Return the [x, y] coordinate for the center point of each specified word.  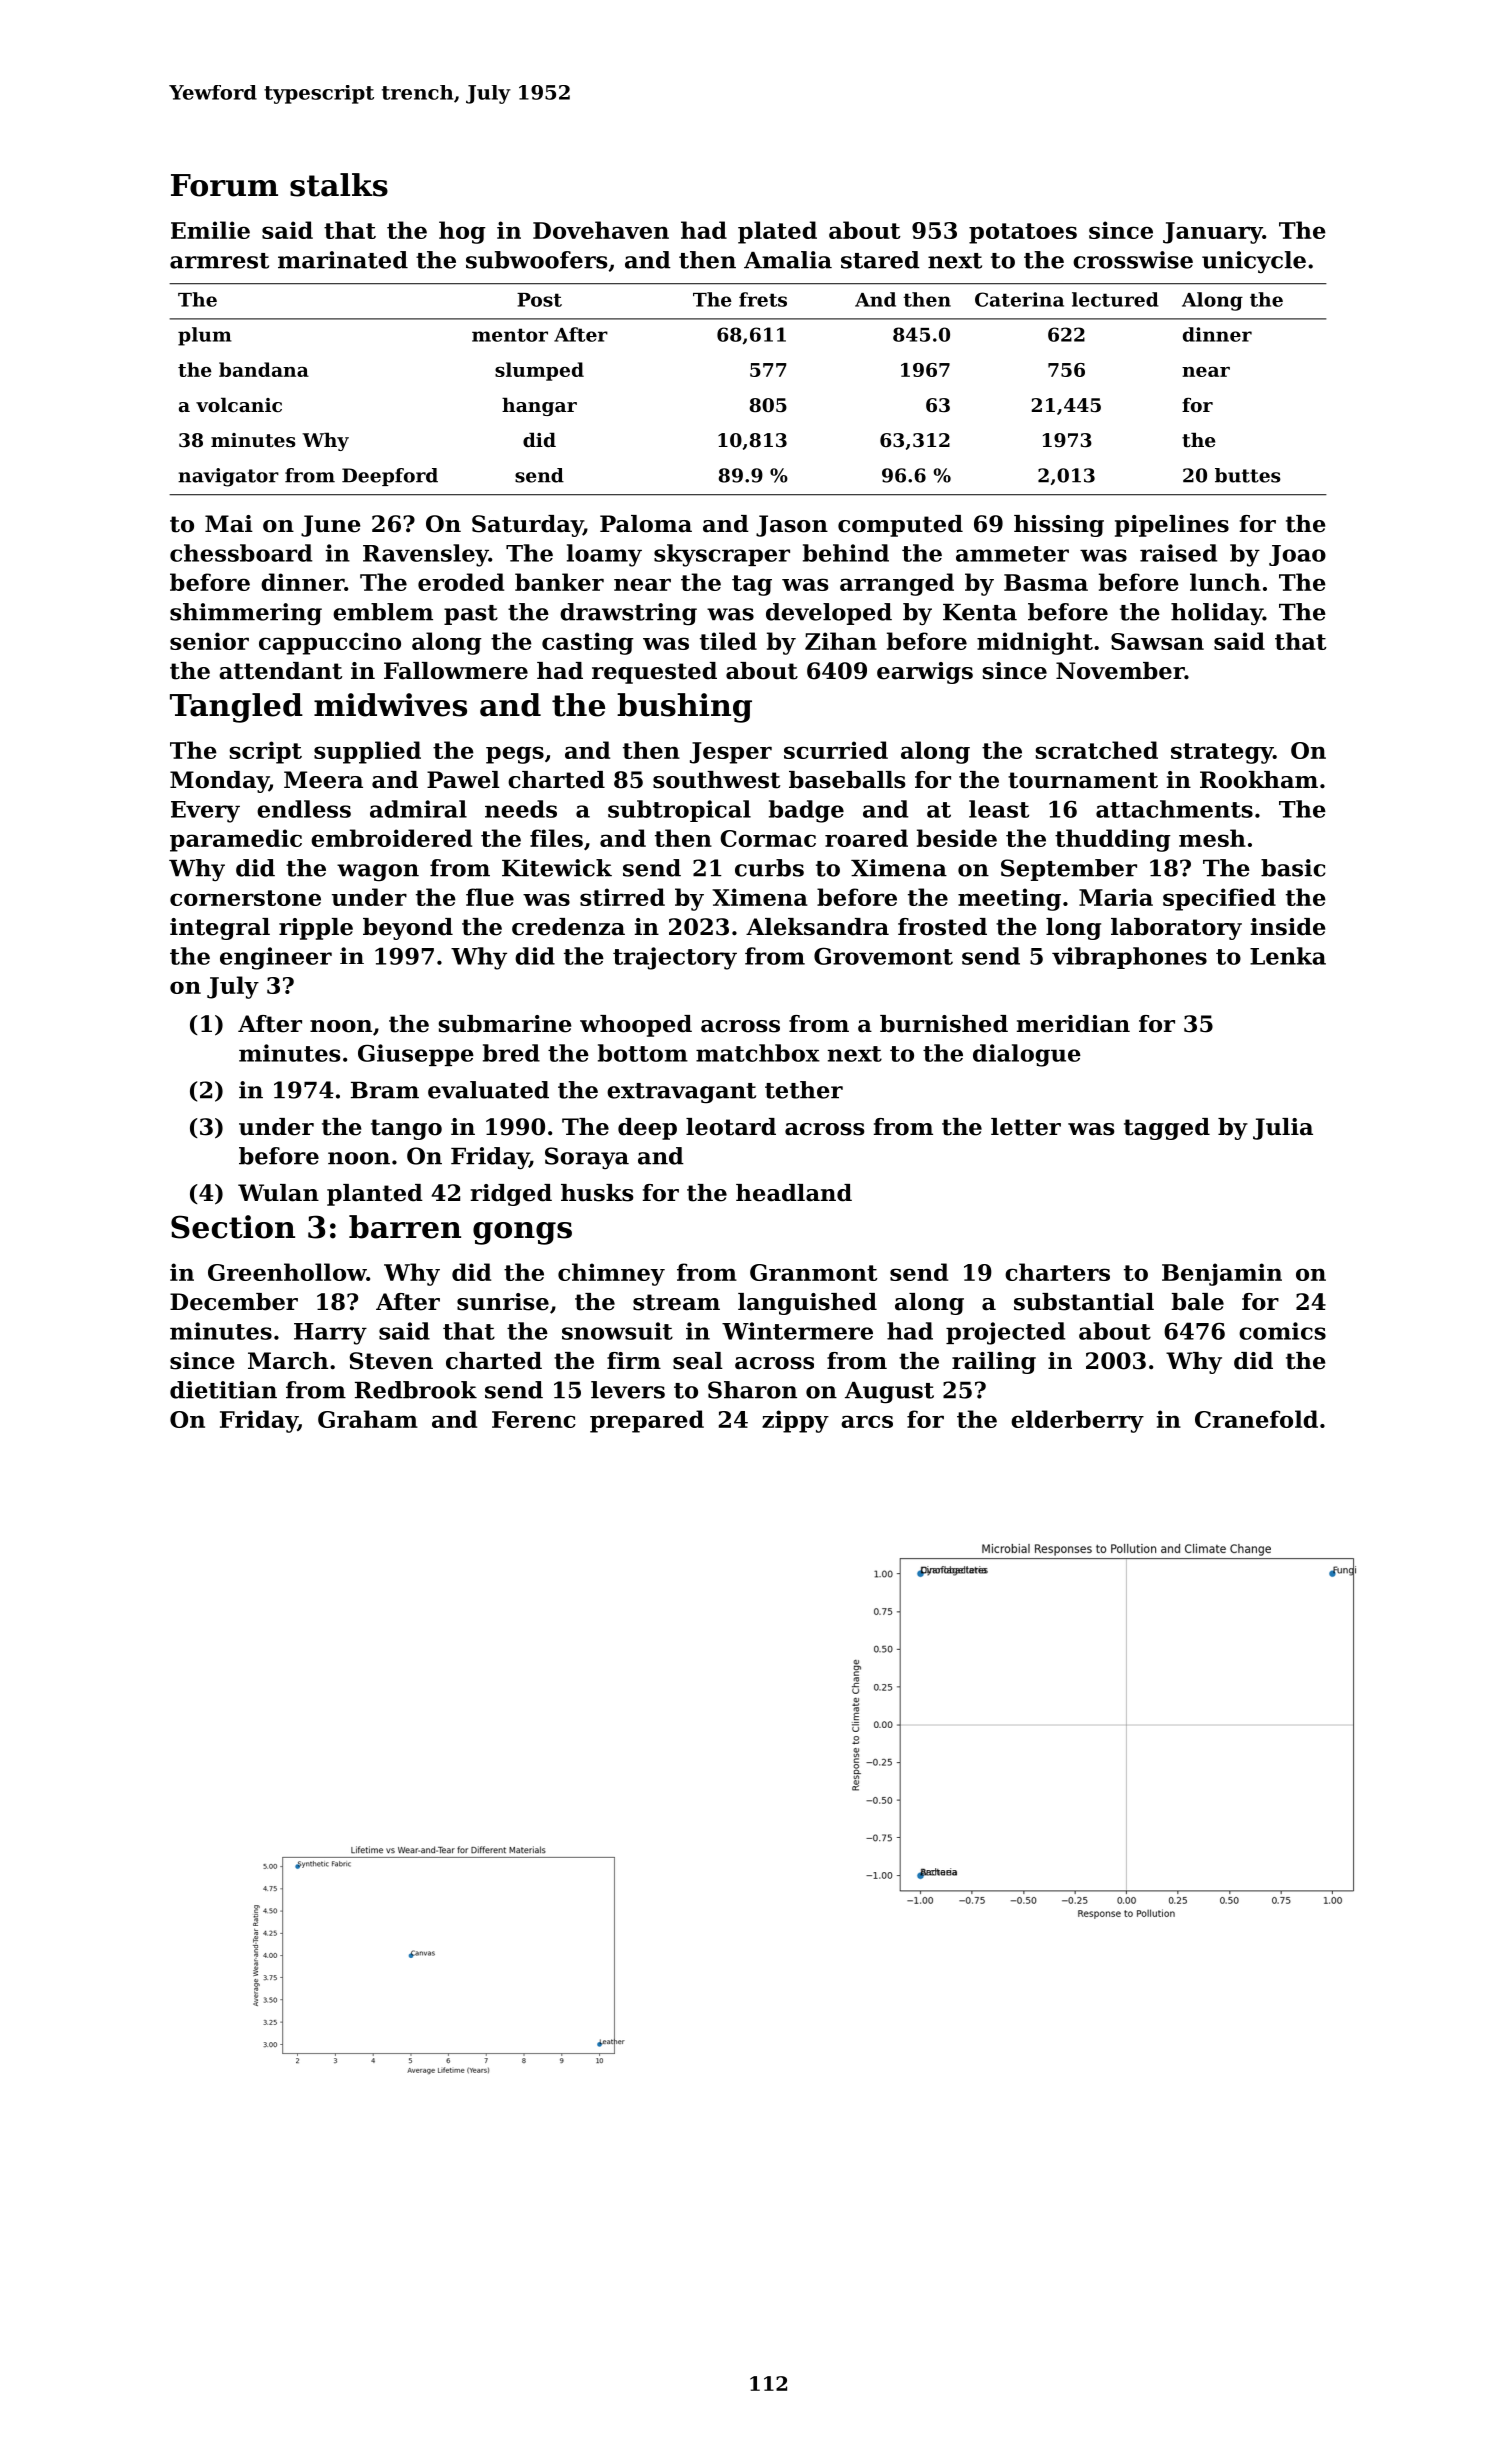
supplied [367, 752]
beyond [408, 929]
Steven [391, 1361]
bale [1198, 1302]
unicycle [1254, 262]
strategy [1222, 753]
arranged [897, 584]
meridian [1073, 1024]
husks [597, 1193]
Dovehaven [601, 230]
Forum [224, 185]
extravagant [681, 1093]
